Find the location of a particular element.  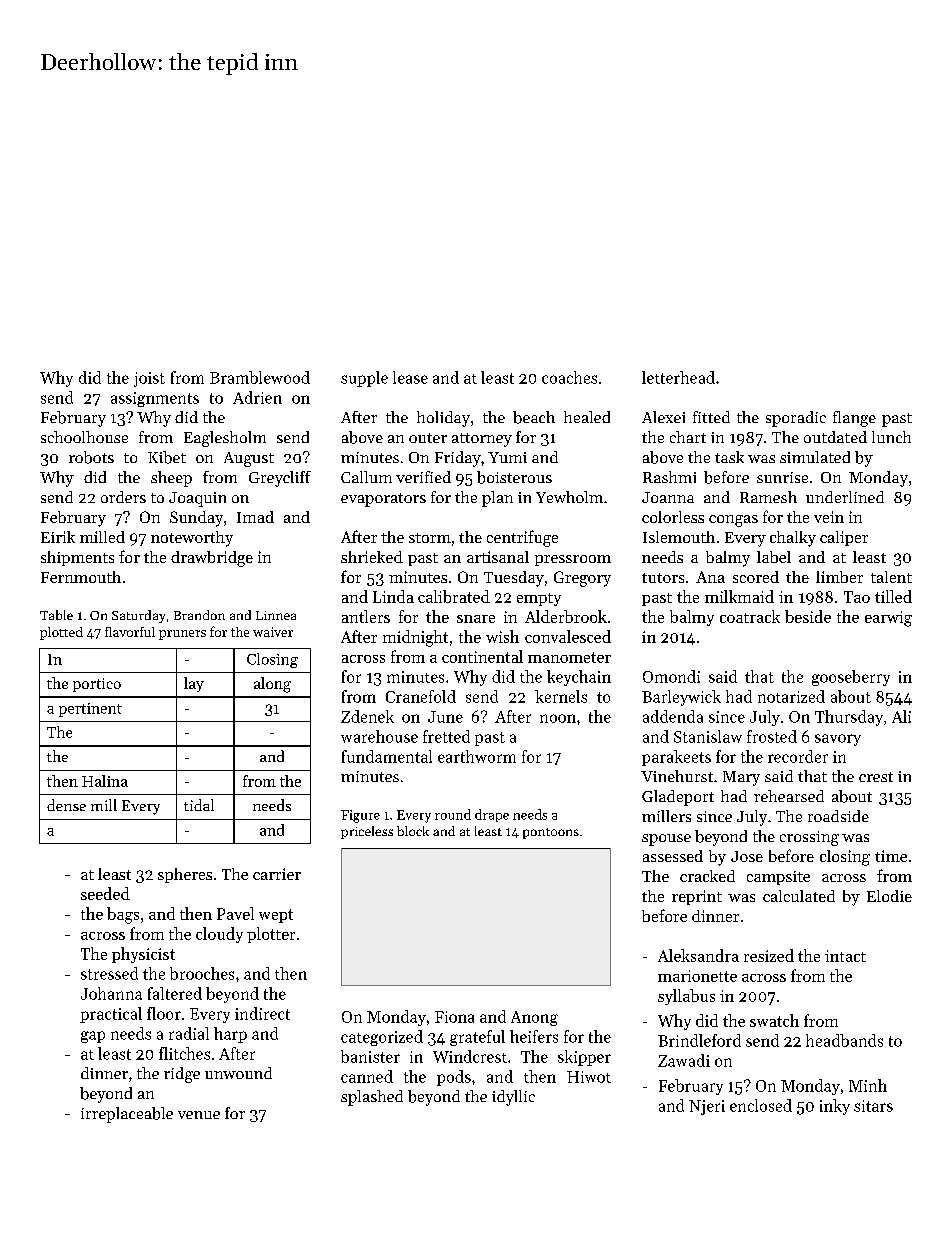

idyllic is located at coordinates (513, 1098).
